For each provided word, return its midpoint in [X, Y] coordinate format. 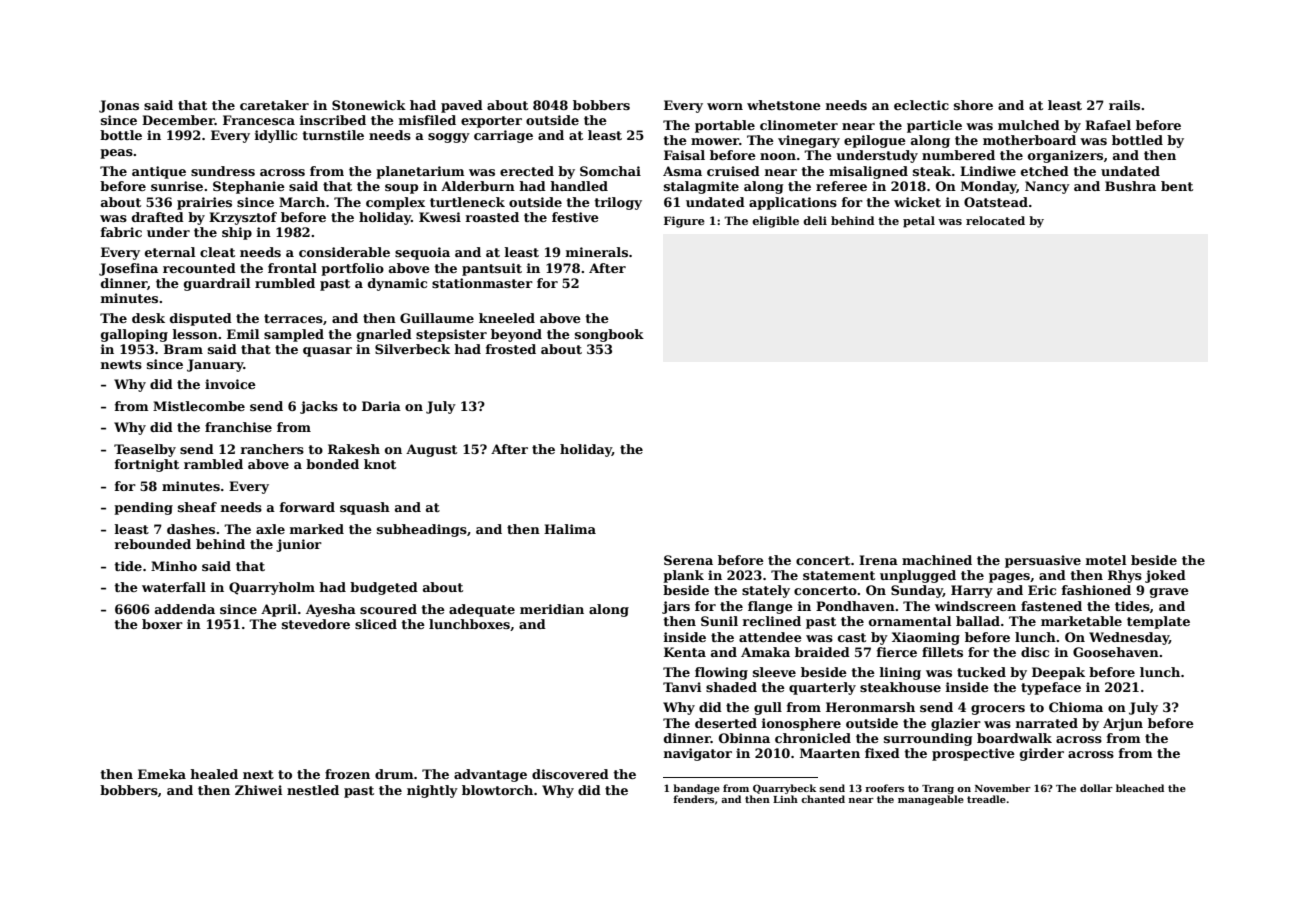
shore [973, 105]
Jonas [119, 106]
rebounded [153, 544]
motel [1106, 560]
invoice [230, 384]
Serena [688, 560]
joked [1165, 576]
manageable [931, 800]
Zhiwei [258, 790]
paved [462, 106]
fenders [693, 799]
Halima [570, 529]
